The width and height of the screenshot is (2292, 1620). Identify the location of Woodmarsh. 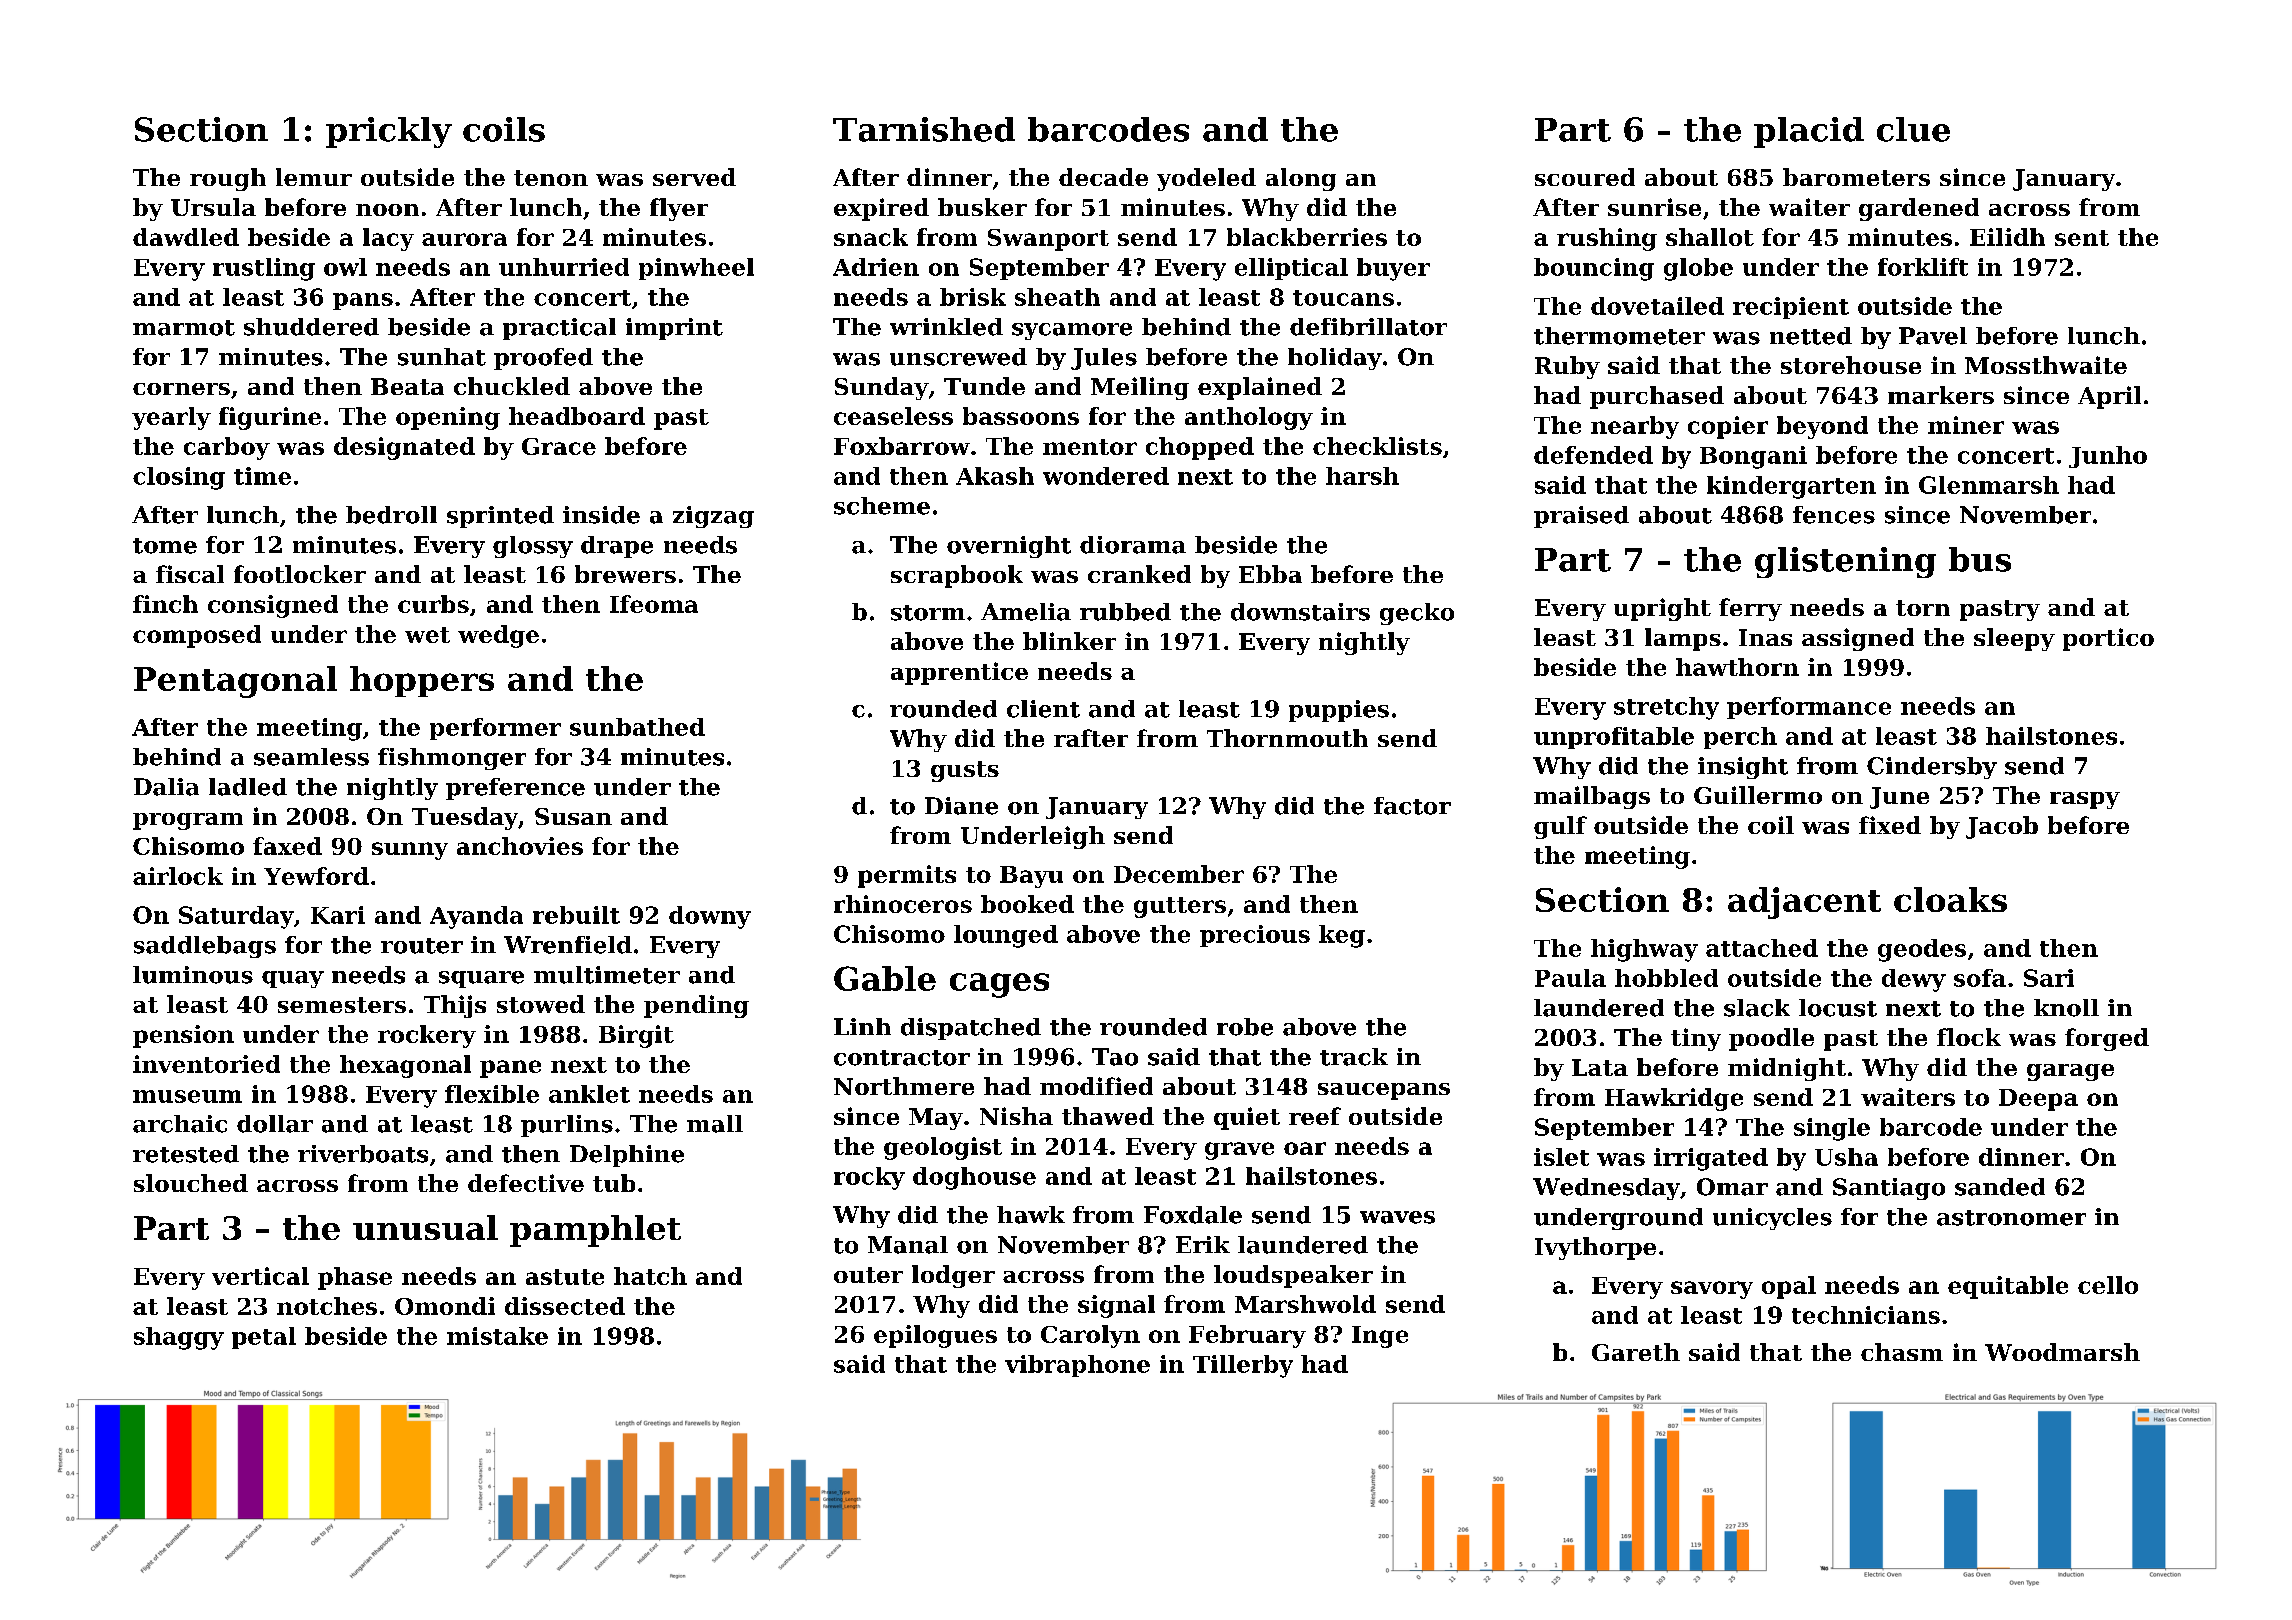
(2062, 1352).
